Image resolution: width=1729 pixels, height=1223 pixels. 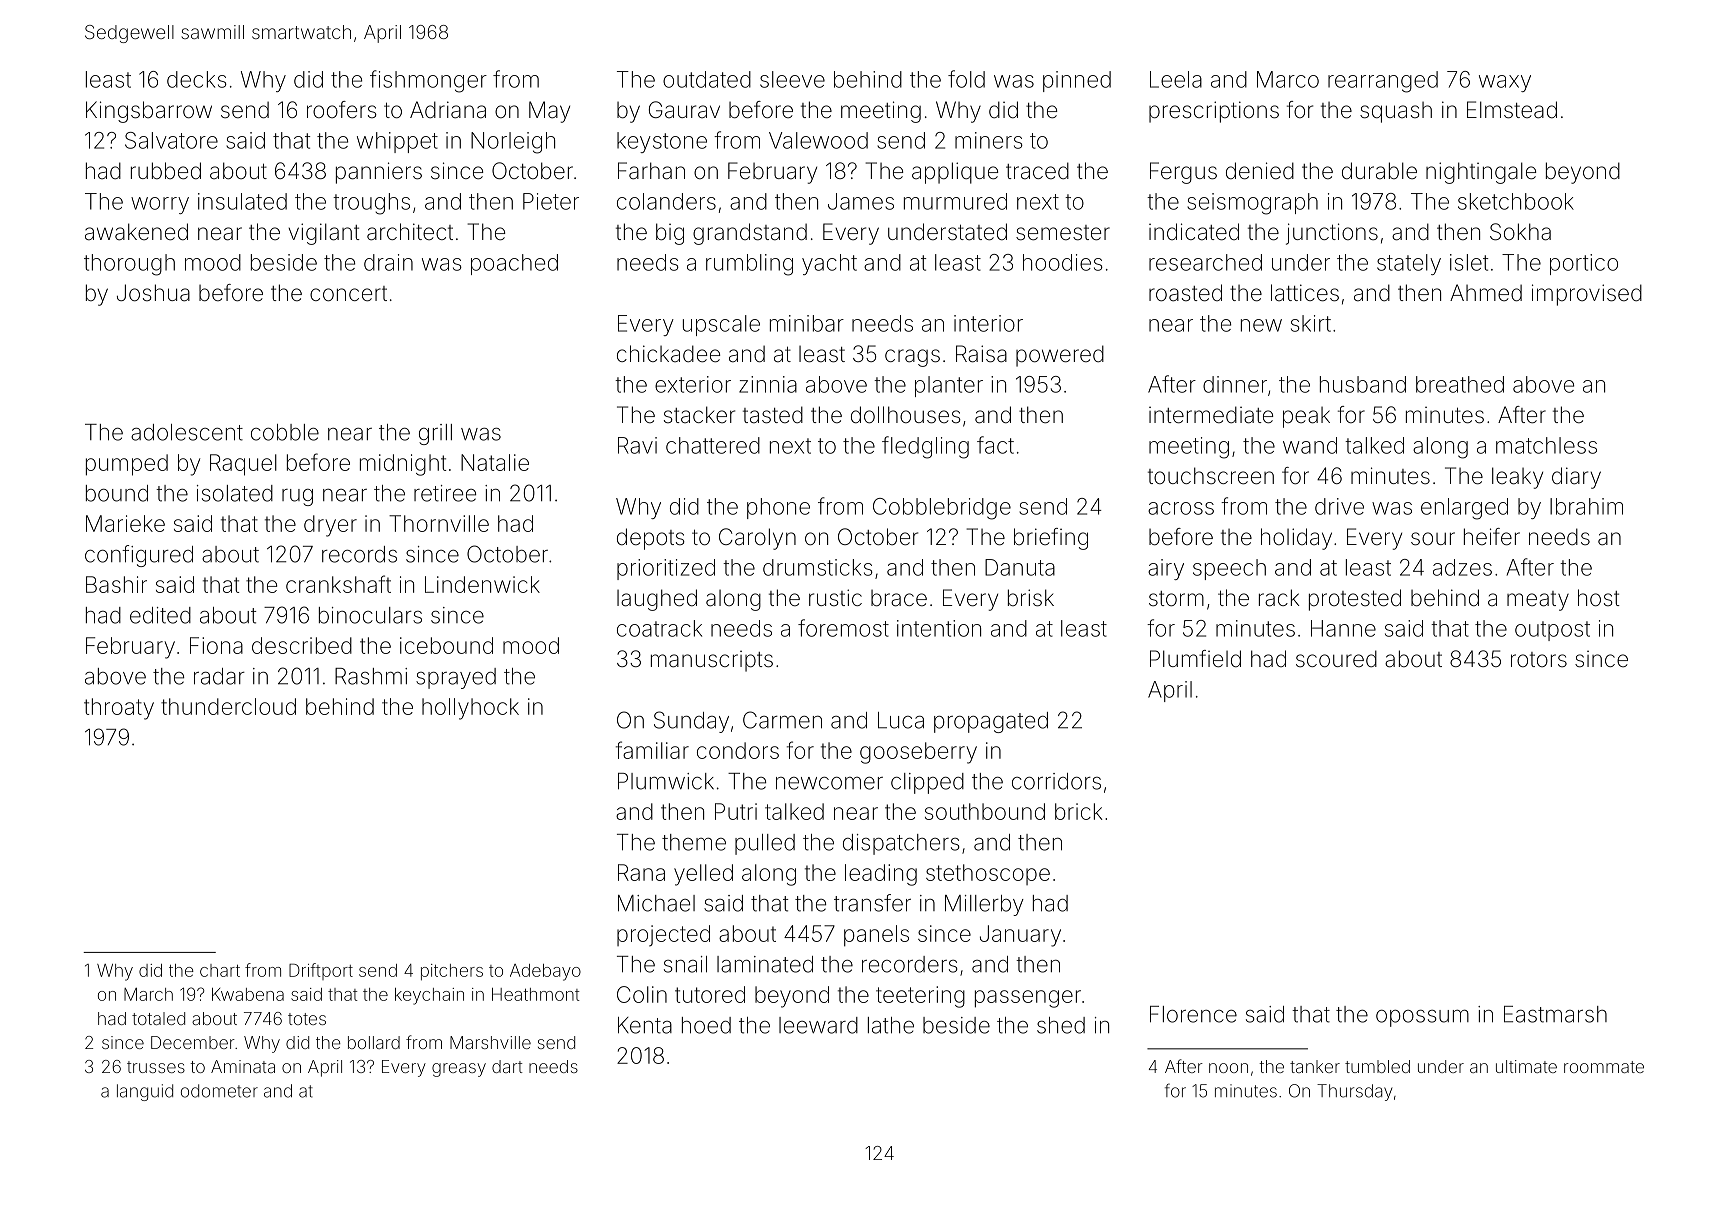 What do you see at coordinates (641, 872) in the page?
I see `Rana` at bounding box center [641, 872].
